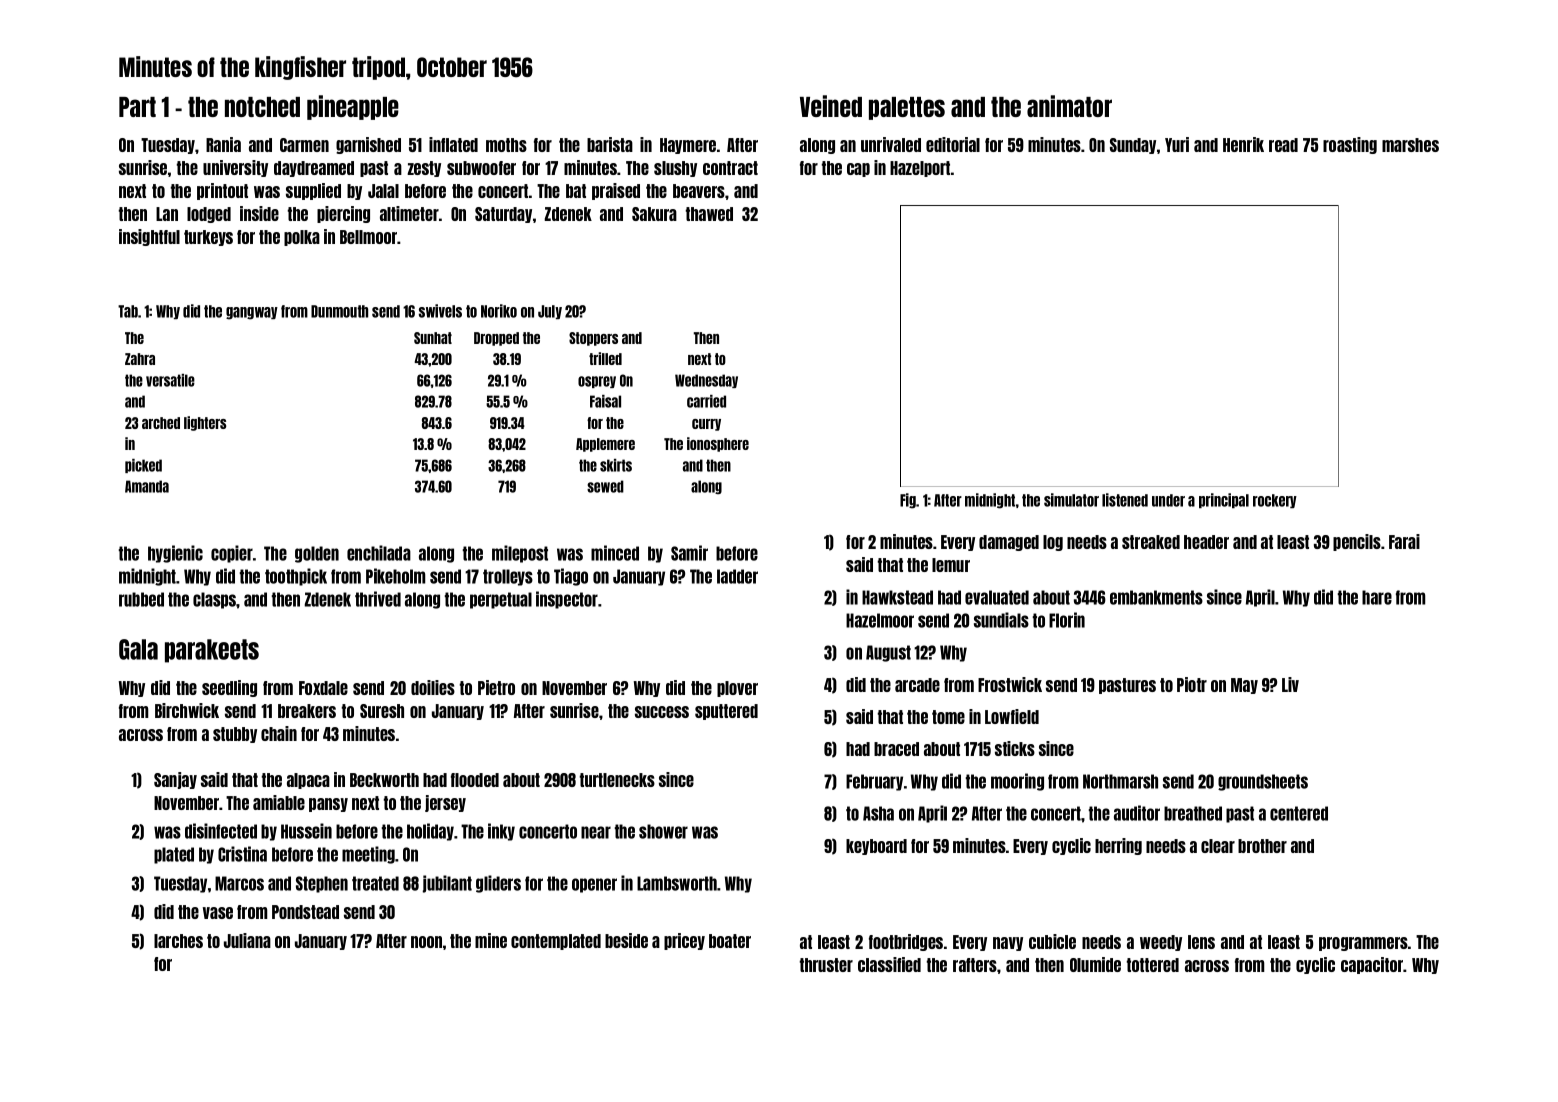  I want to click on keyboard, so click(876, 847).
